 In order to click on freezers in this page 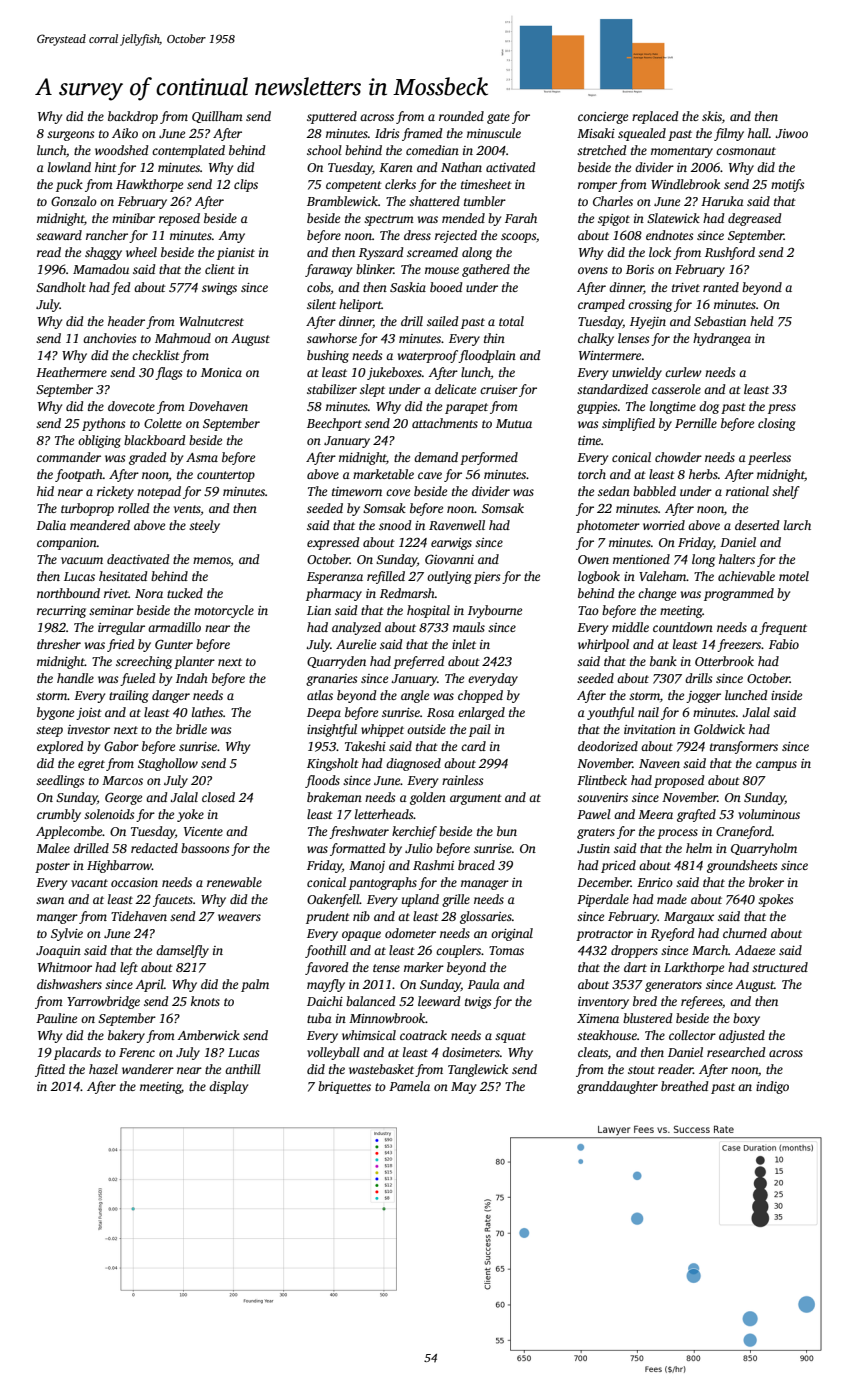, I will do `click(739, 645)`.
